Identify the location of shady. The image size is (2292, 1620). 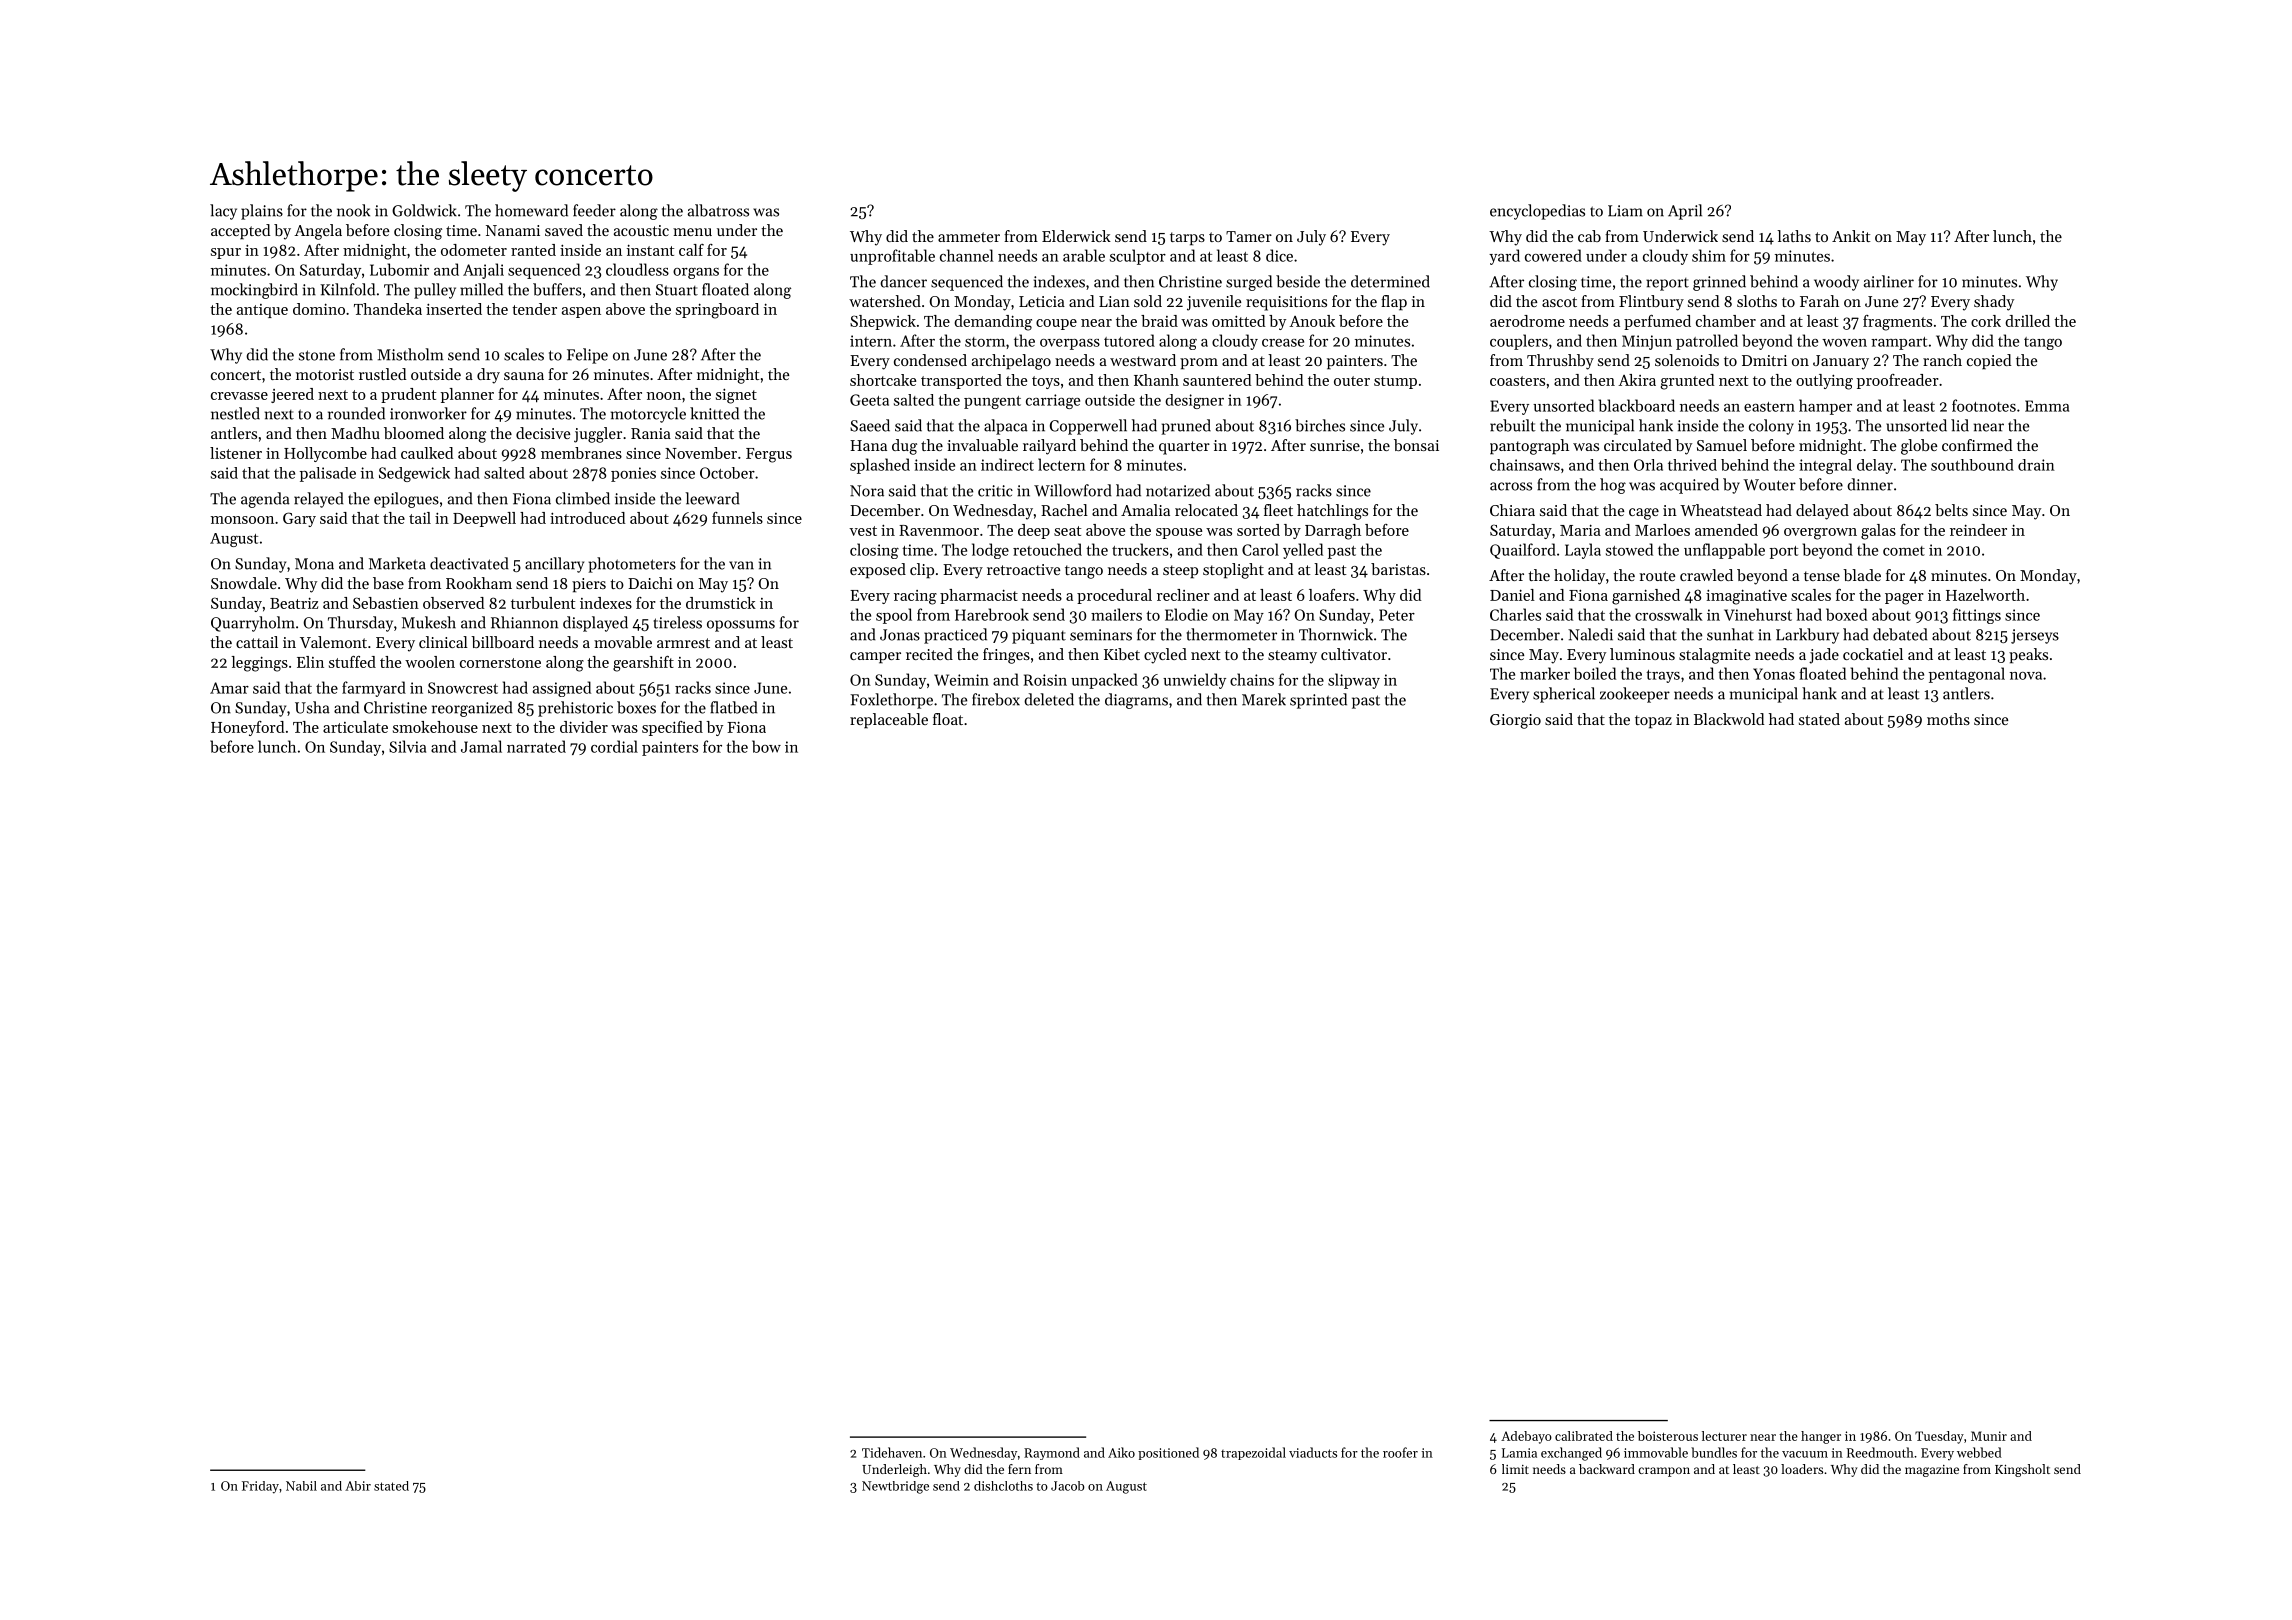
(1994, 303).
